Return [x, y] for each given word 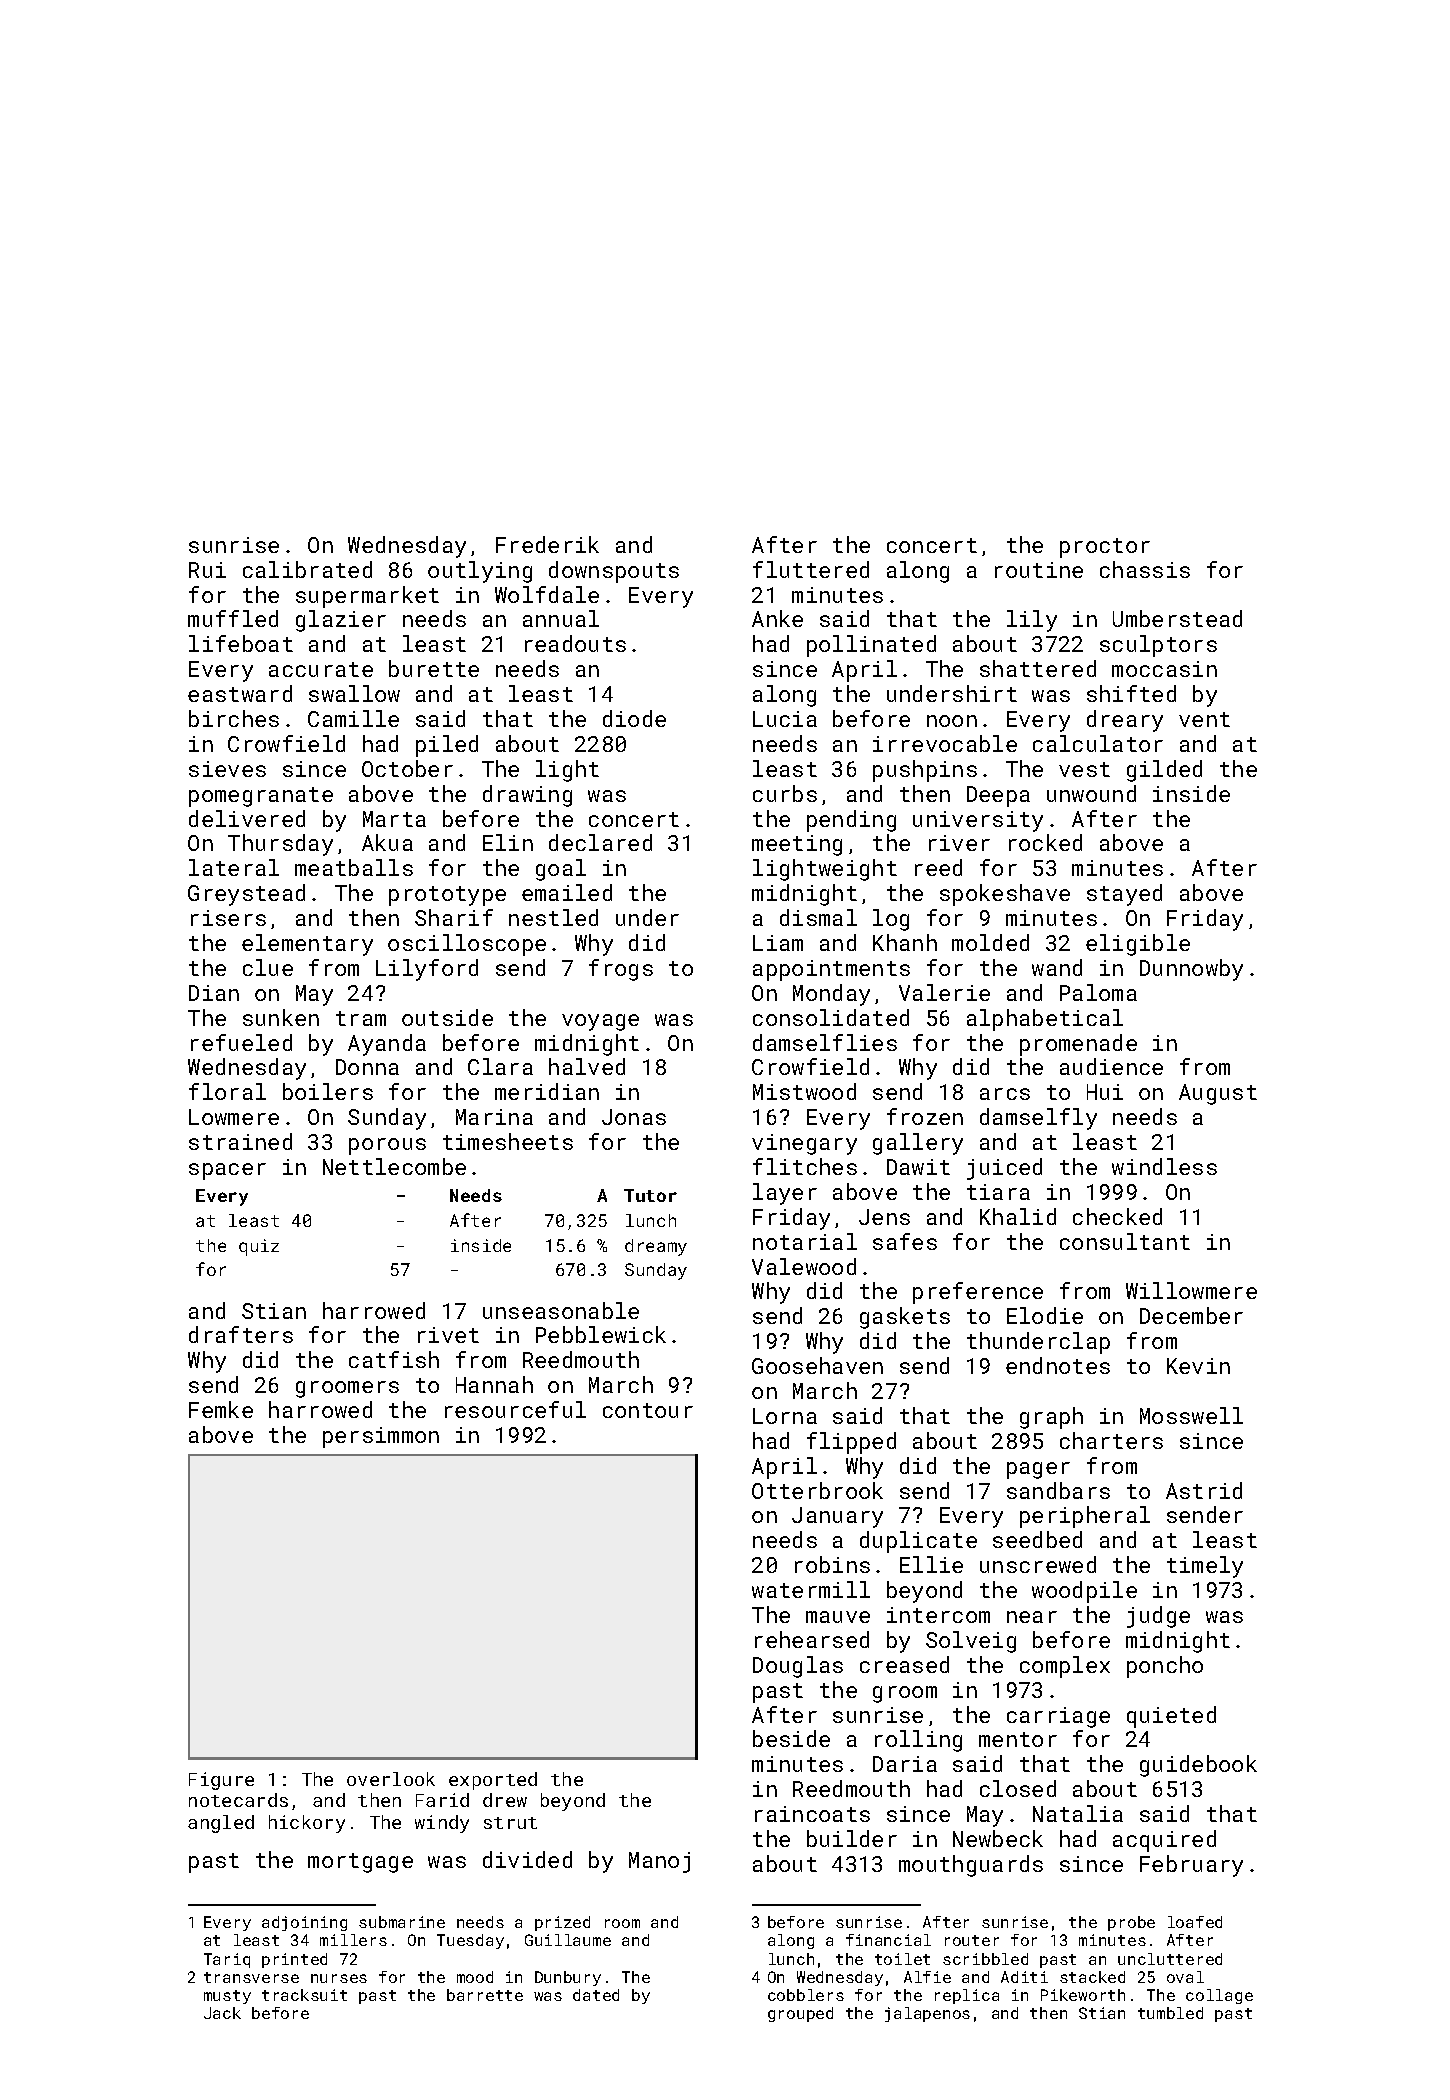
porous [387, 1146]
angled [221, 1824]
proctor [1105, 548]
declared [600, 842]
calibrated [307, 569]
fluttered [811, 569]
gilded [1164, 771]
